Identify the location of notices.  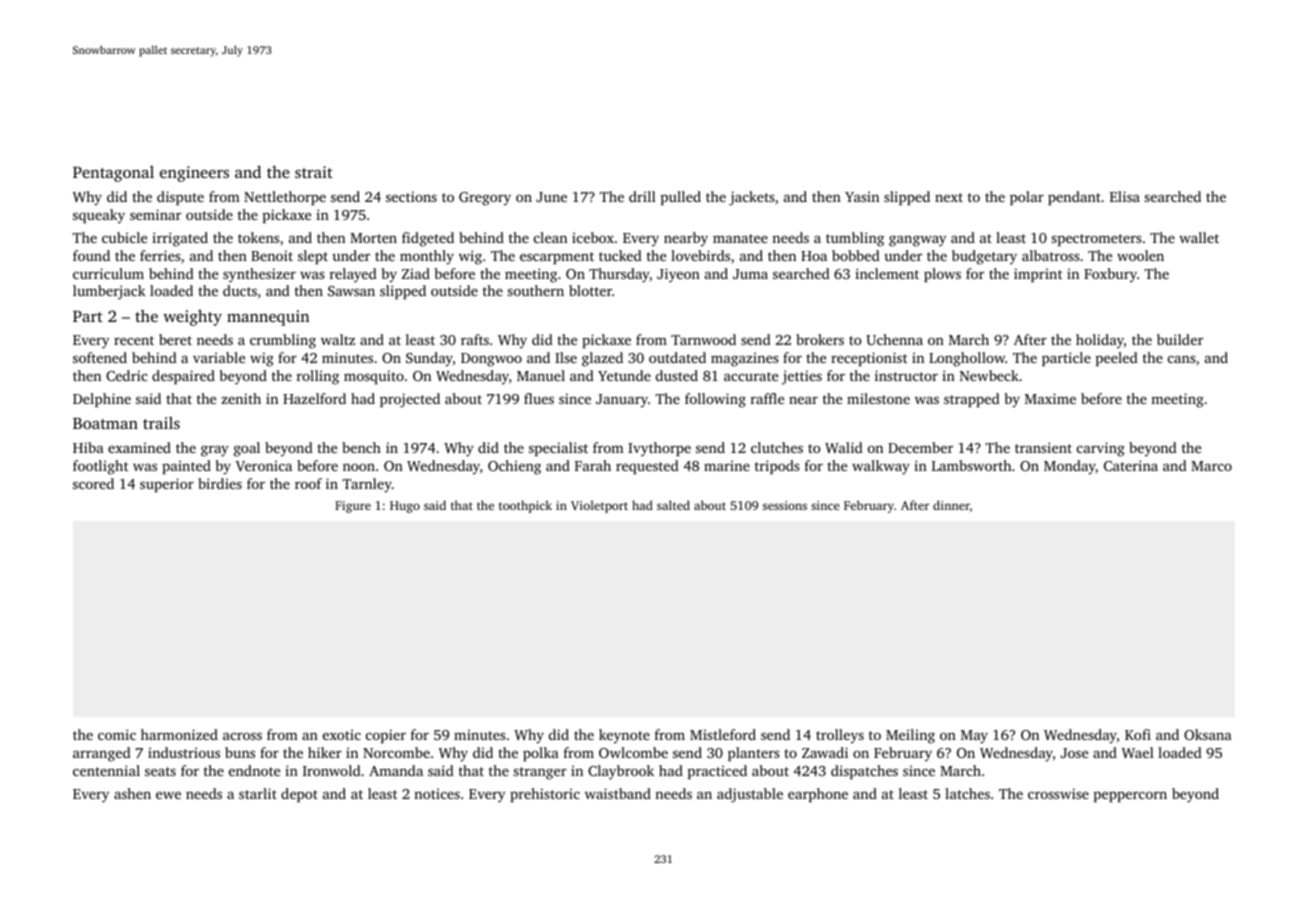
(437, 793).
